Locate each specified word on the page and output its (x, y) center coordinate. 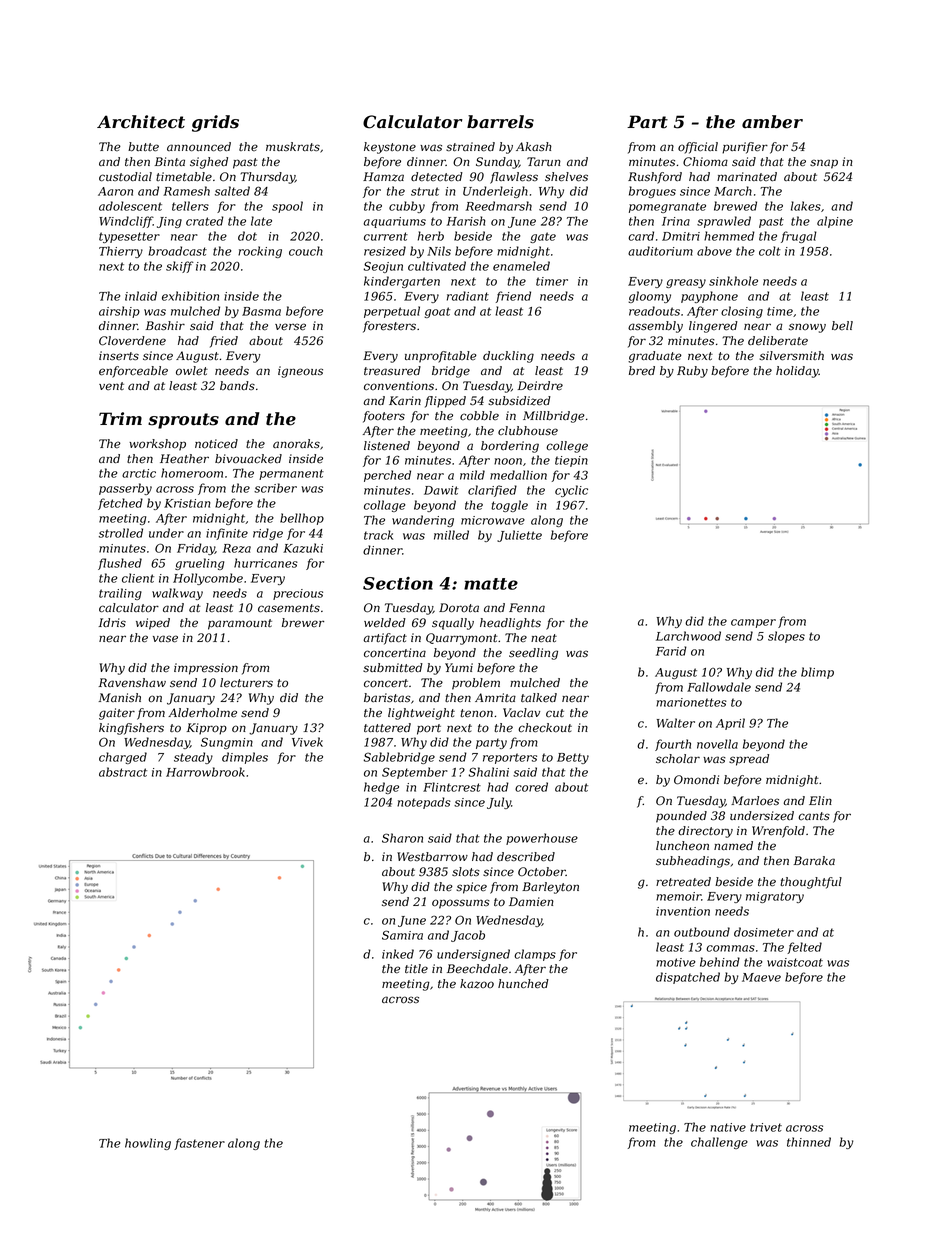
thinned (809, 1142)
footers (384, 417)
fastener (199, 1144)
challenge (719, 1143)
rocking (260, 252)
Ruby (692, 372)
